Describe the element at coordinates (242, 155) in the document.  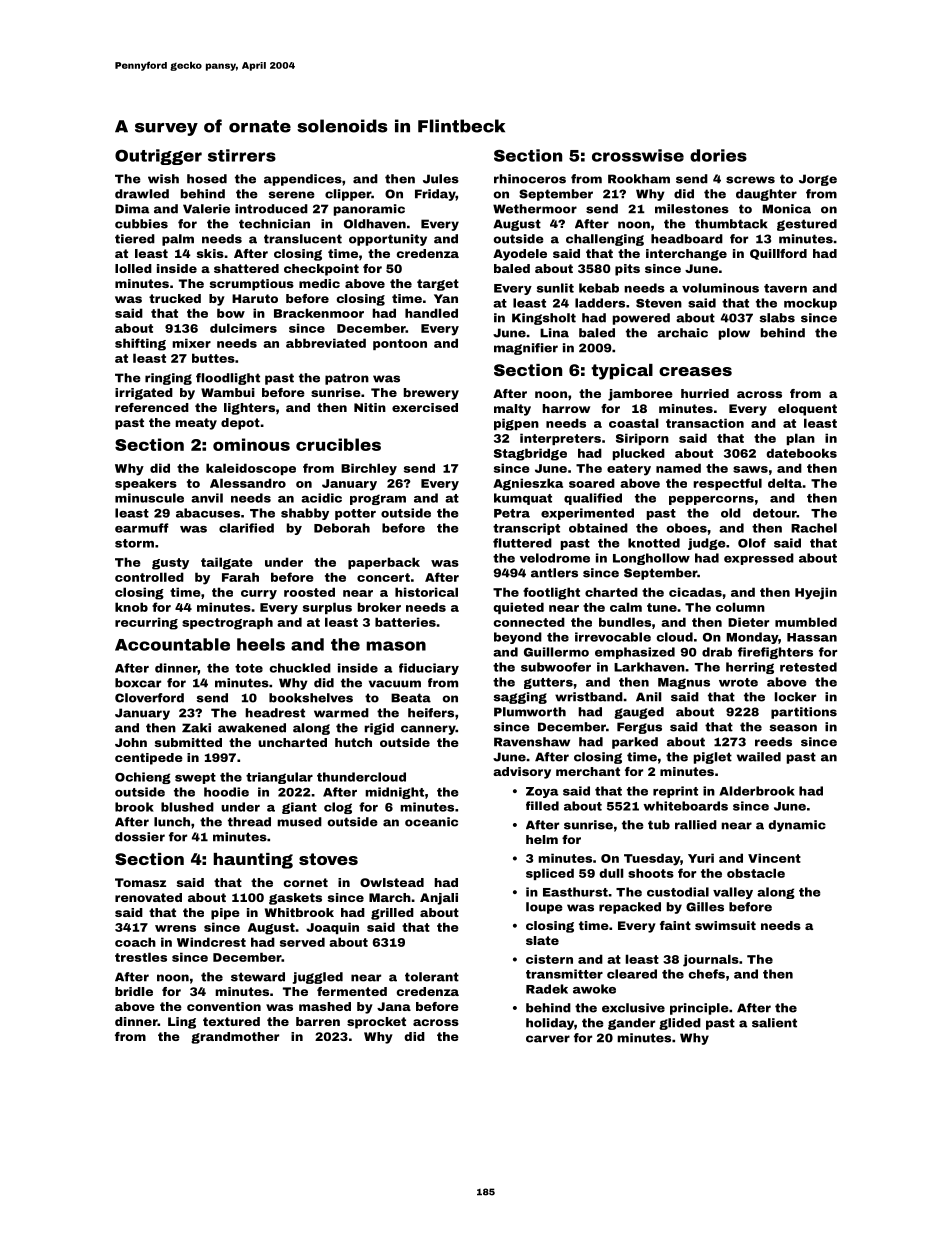
I see `stirrers` at that location.
